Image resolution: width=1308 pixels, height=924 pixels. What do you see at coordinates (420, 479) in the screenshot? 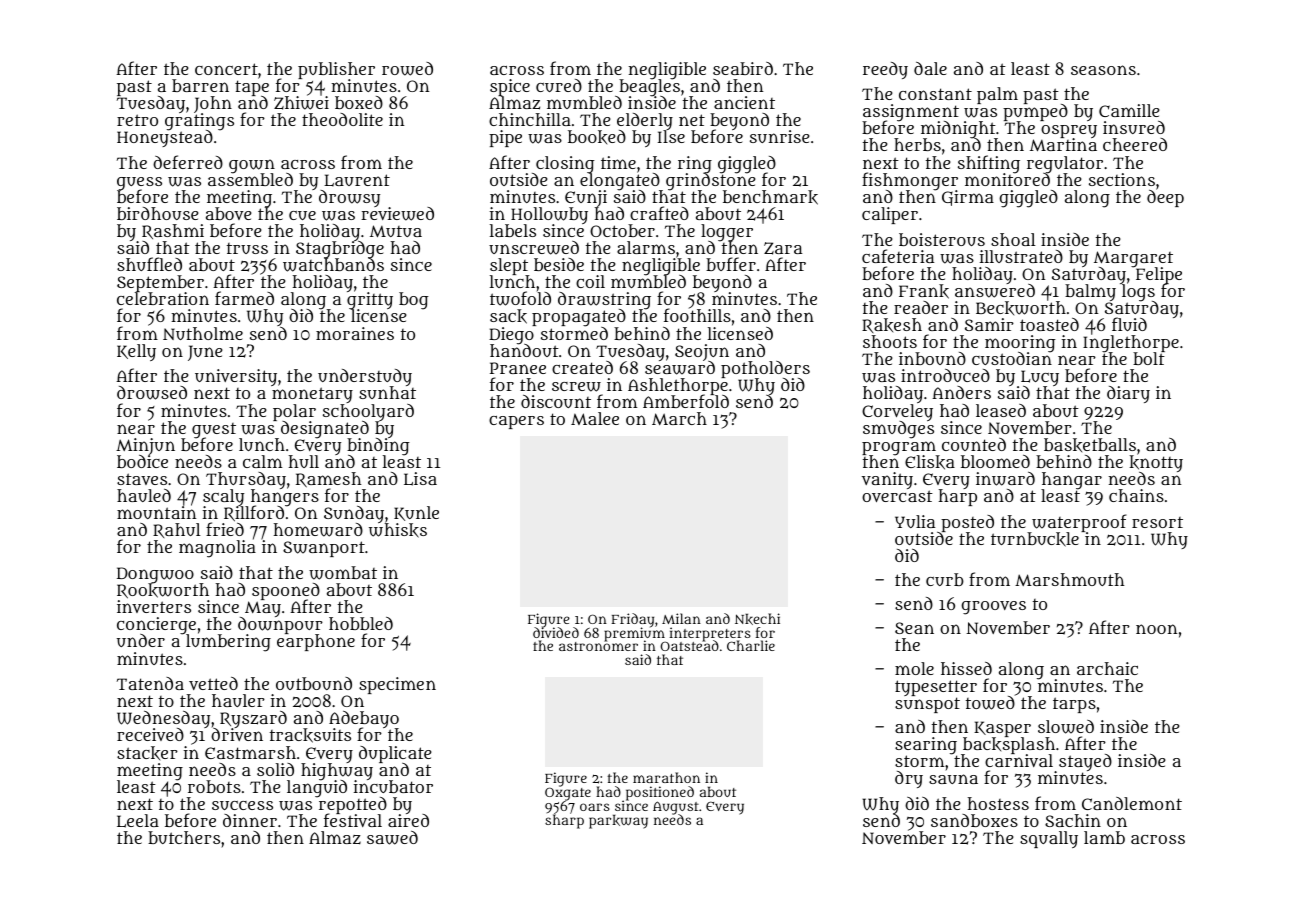
I see `Lisa` at bounding box center [420, 479].
